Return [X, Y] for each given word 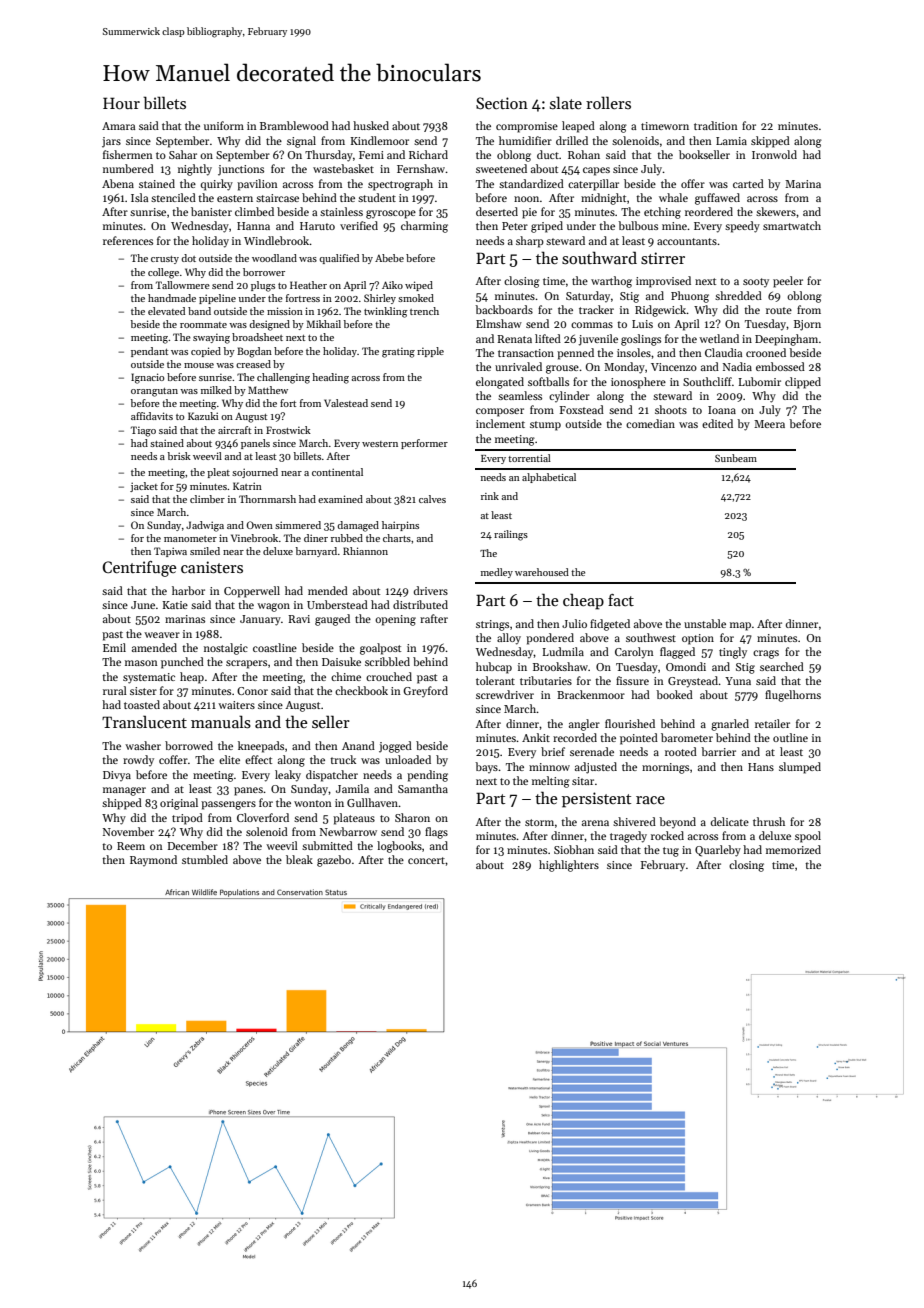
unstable [705, 623]
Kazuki [203, 416]
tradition [716, 125]
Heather [308, 285]
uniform [224, 125]
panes [248, 791]
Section [502, 103]
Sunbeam [736, 458]
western [380, 444]
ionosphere [638, 383]
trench [424, 311]
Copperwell [252, 592]
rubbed [347, 538]
